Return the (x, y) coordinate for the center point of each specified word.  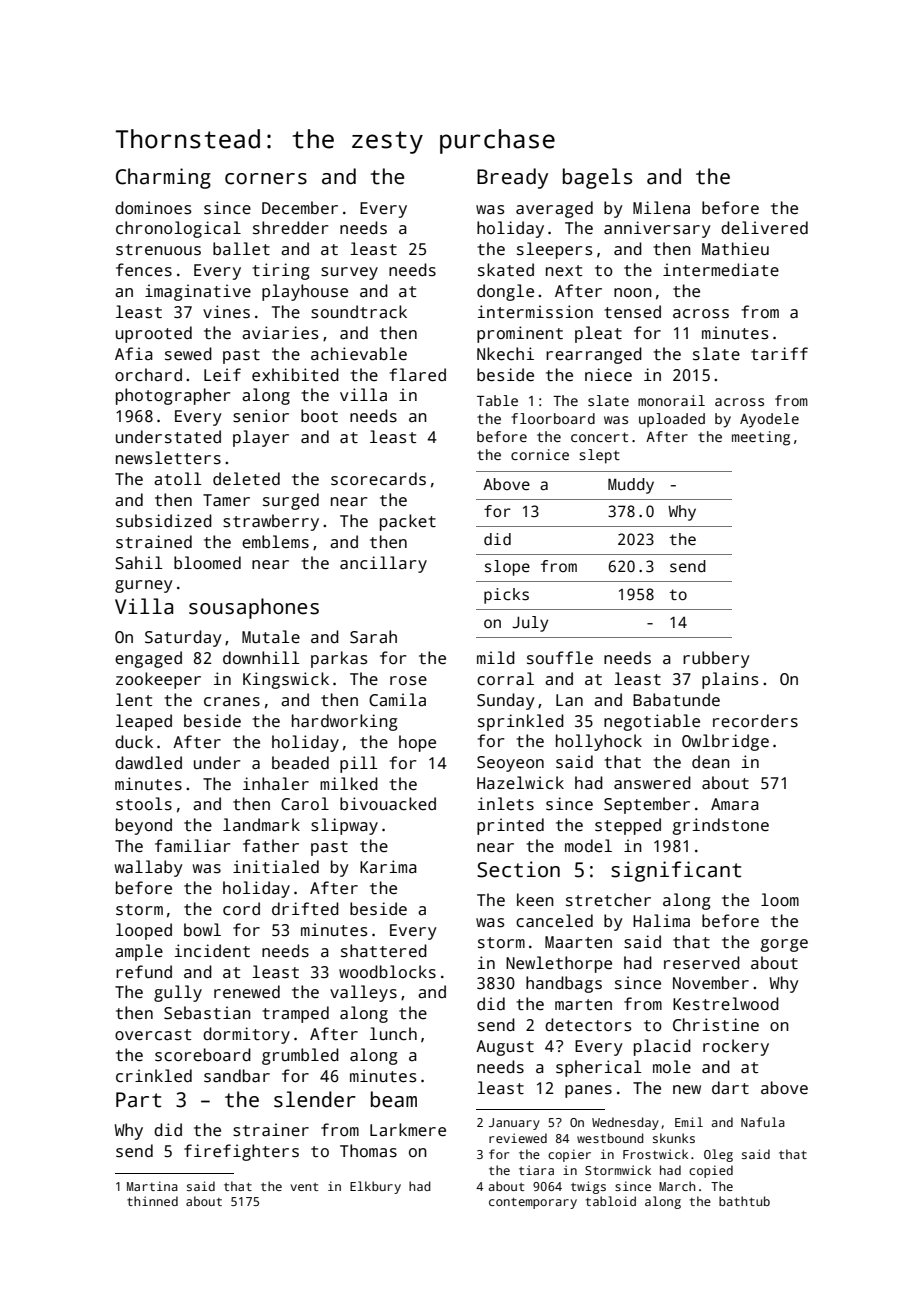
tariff (779, 353)
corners (266, 179)
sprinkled (521, 722)
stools (144, 804)
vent (304, 1187)
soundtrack (359, 312)
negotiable (652, 722)
